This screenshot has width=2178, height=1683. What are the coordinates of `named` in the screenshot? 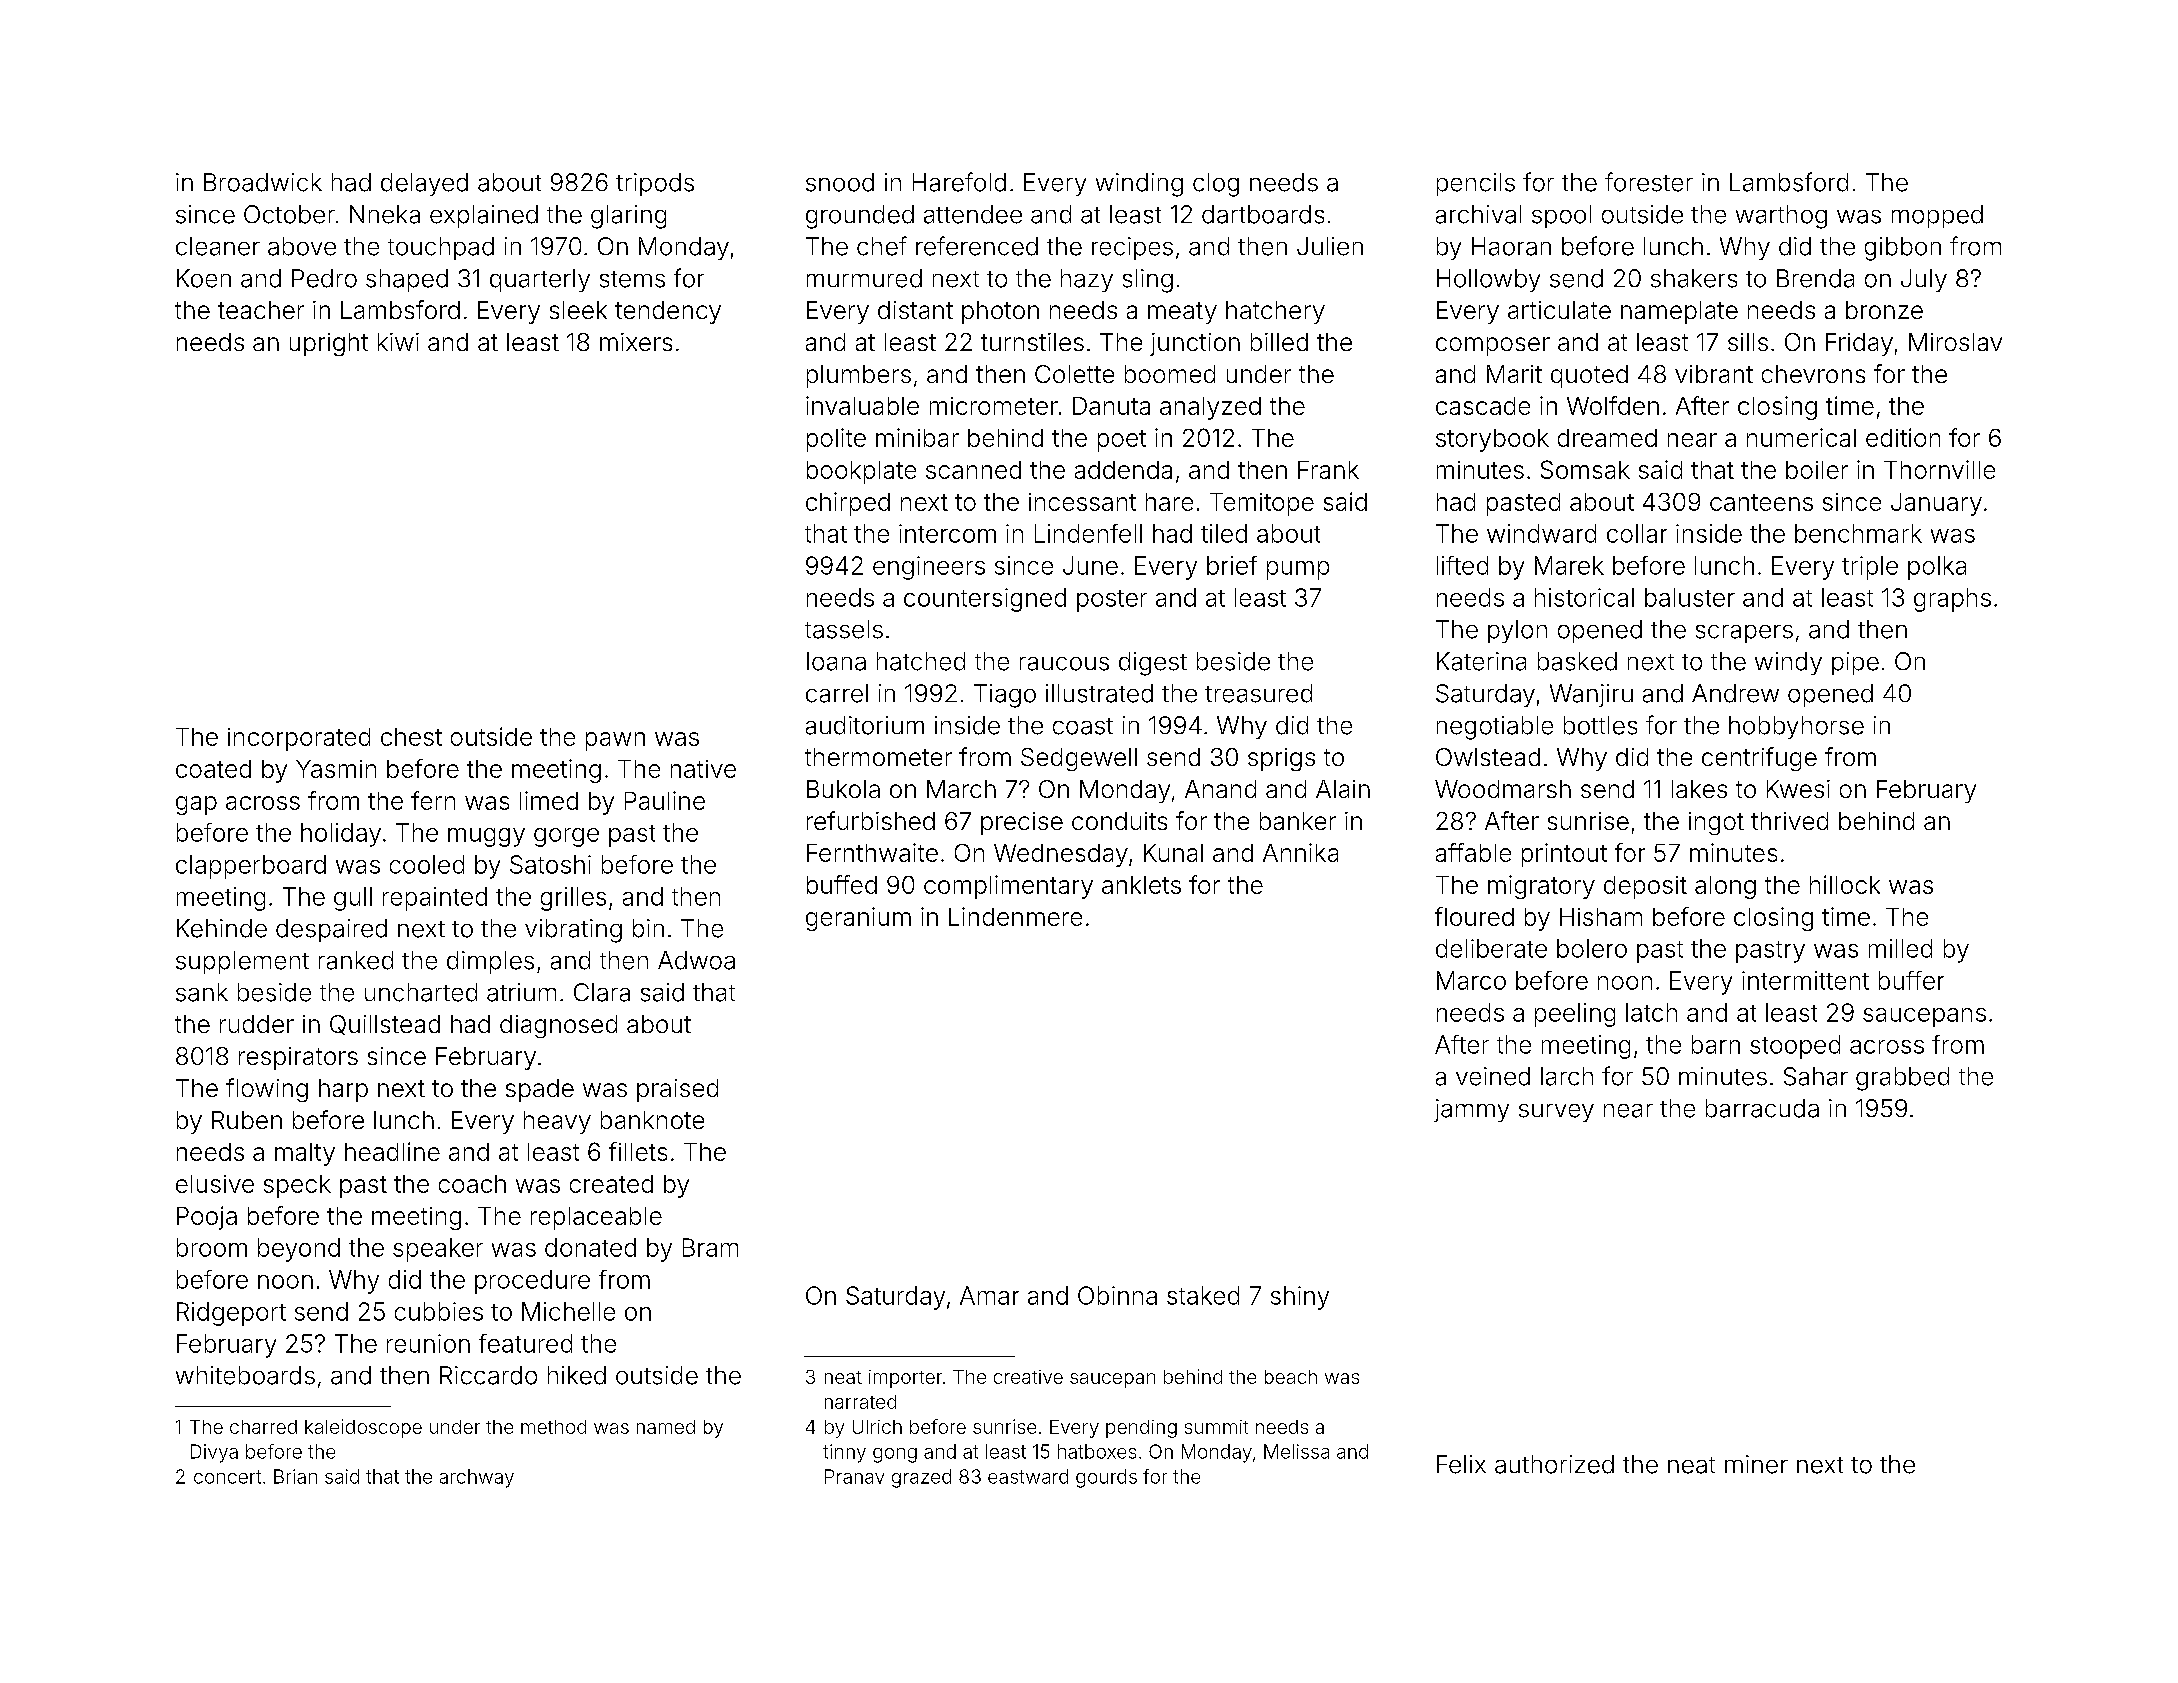 It's located at (666, 1427).
